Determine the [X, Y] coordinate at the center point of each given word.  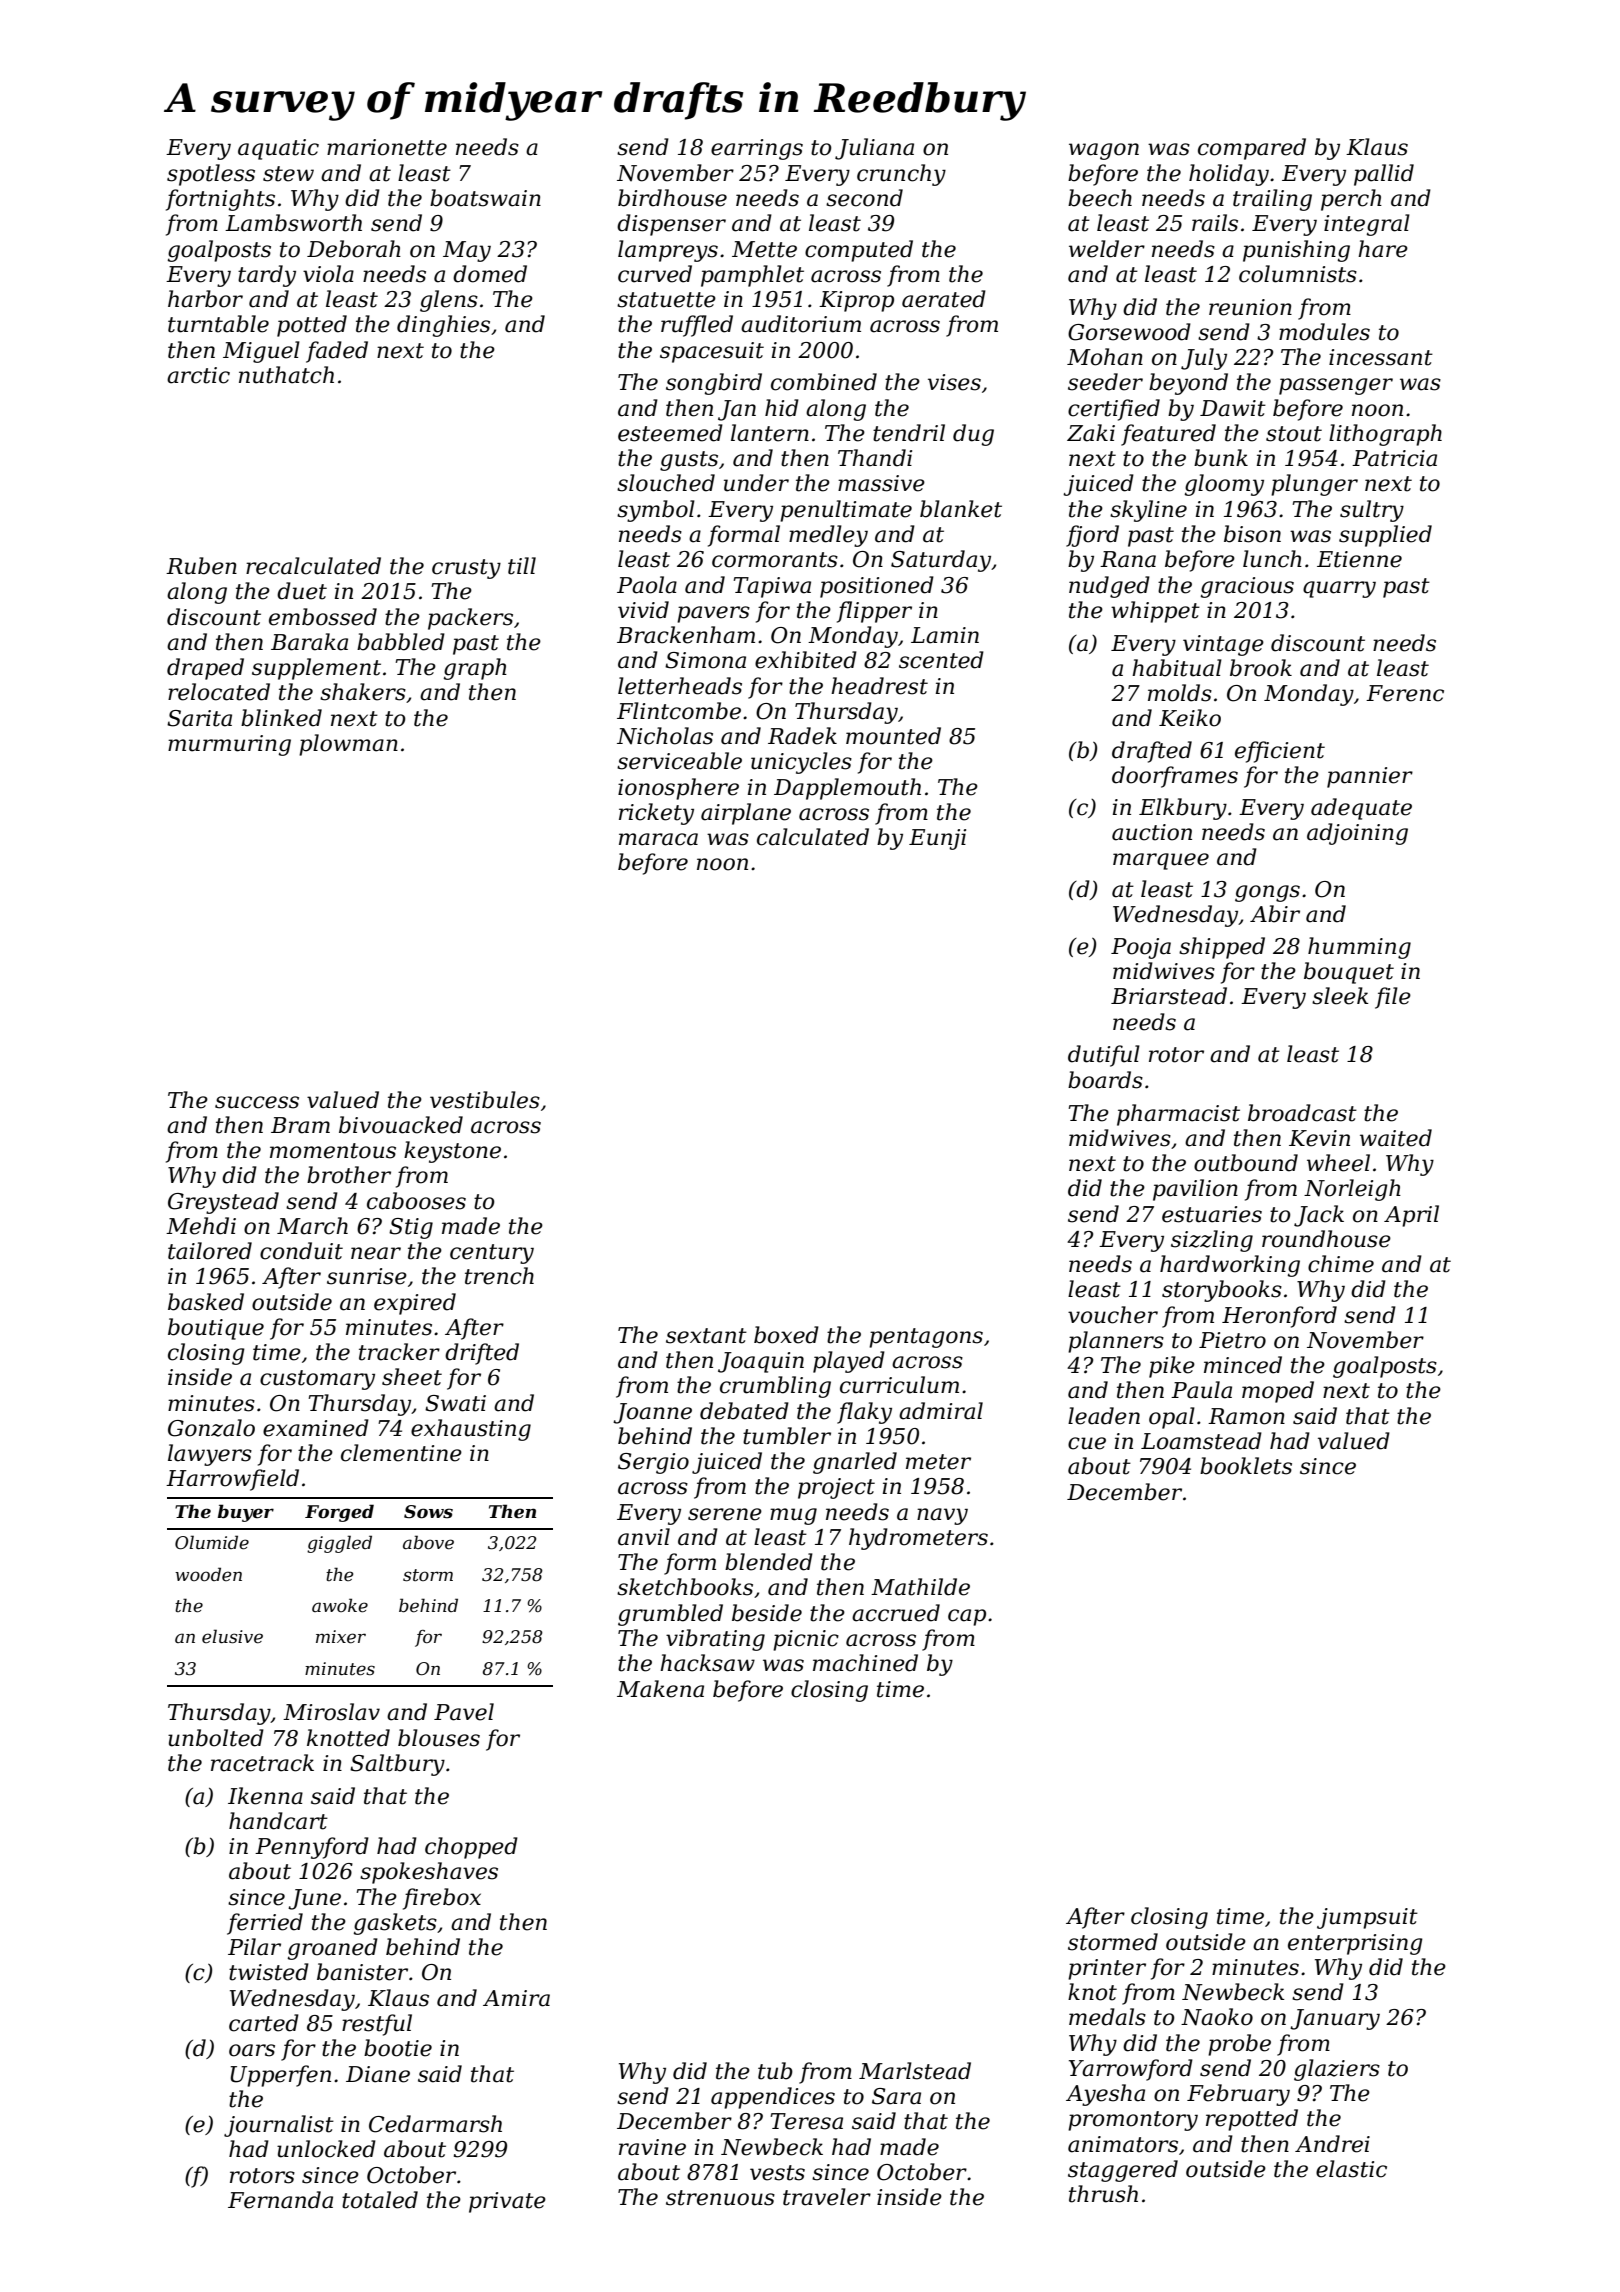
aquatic [278, 149]
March [312, 1226]
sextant [706, 1336]
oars [252, 2050]
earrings [757, 149]
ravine [652, 2147]
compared [1252, 149]
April [1411, 1216]
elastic [1351, 2169]
